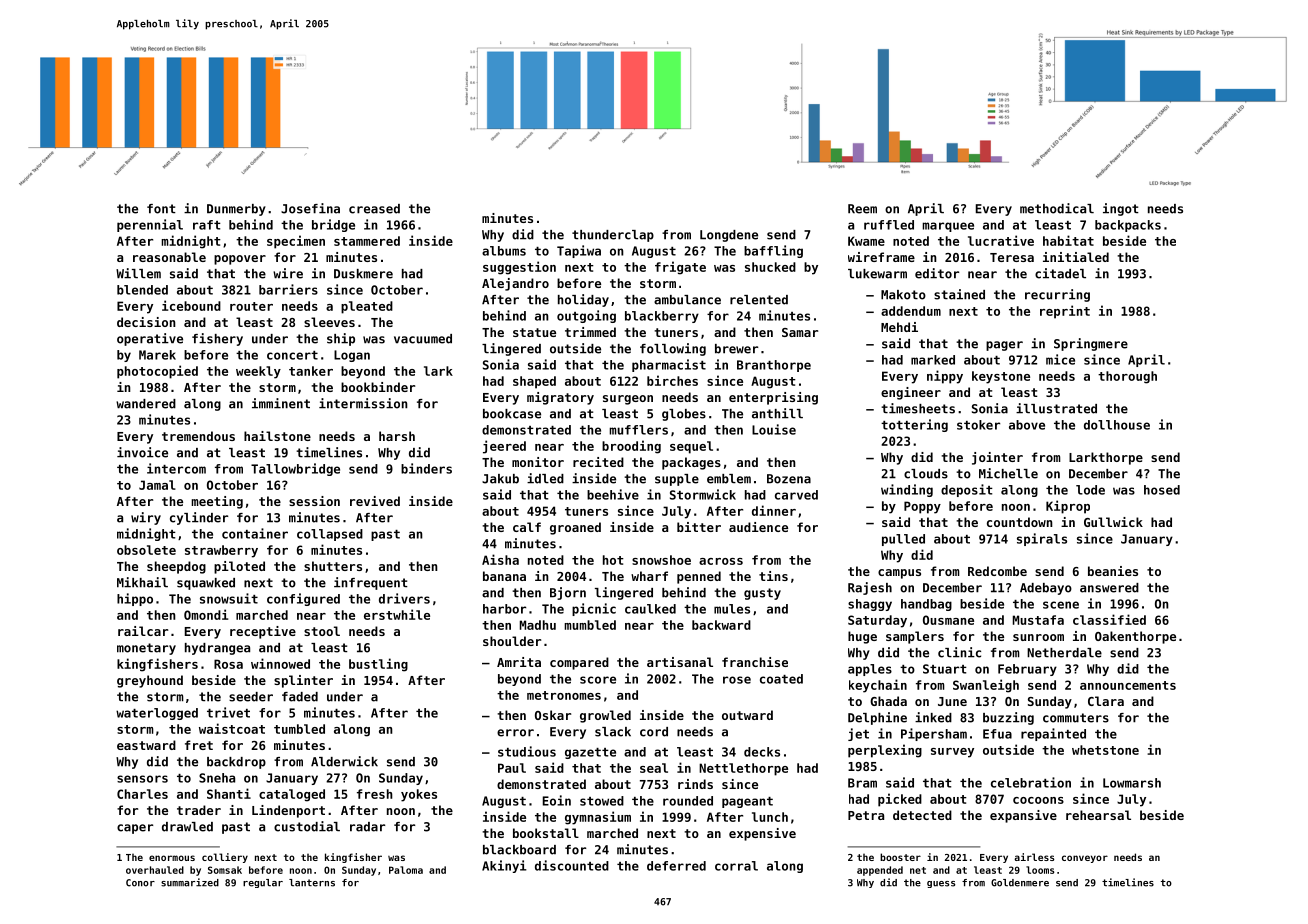 The image size is (1308, 924). Describe the element at coordinates (142, 290) in the page. I see `blended` at that location.
